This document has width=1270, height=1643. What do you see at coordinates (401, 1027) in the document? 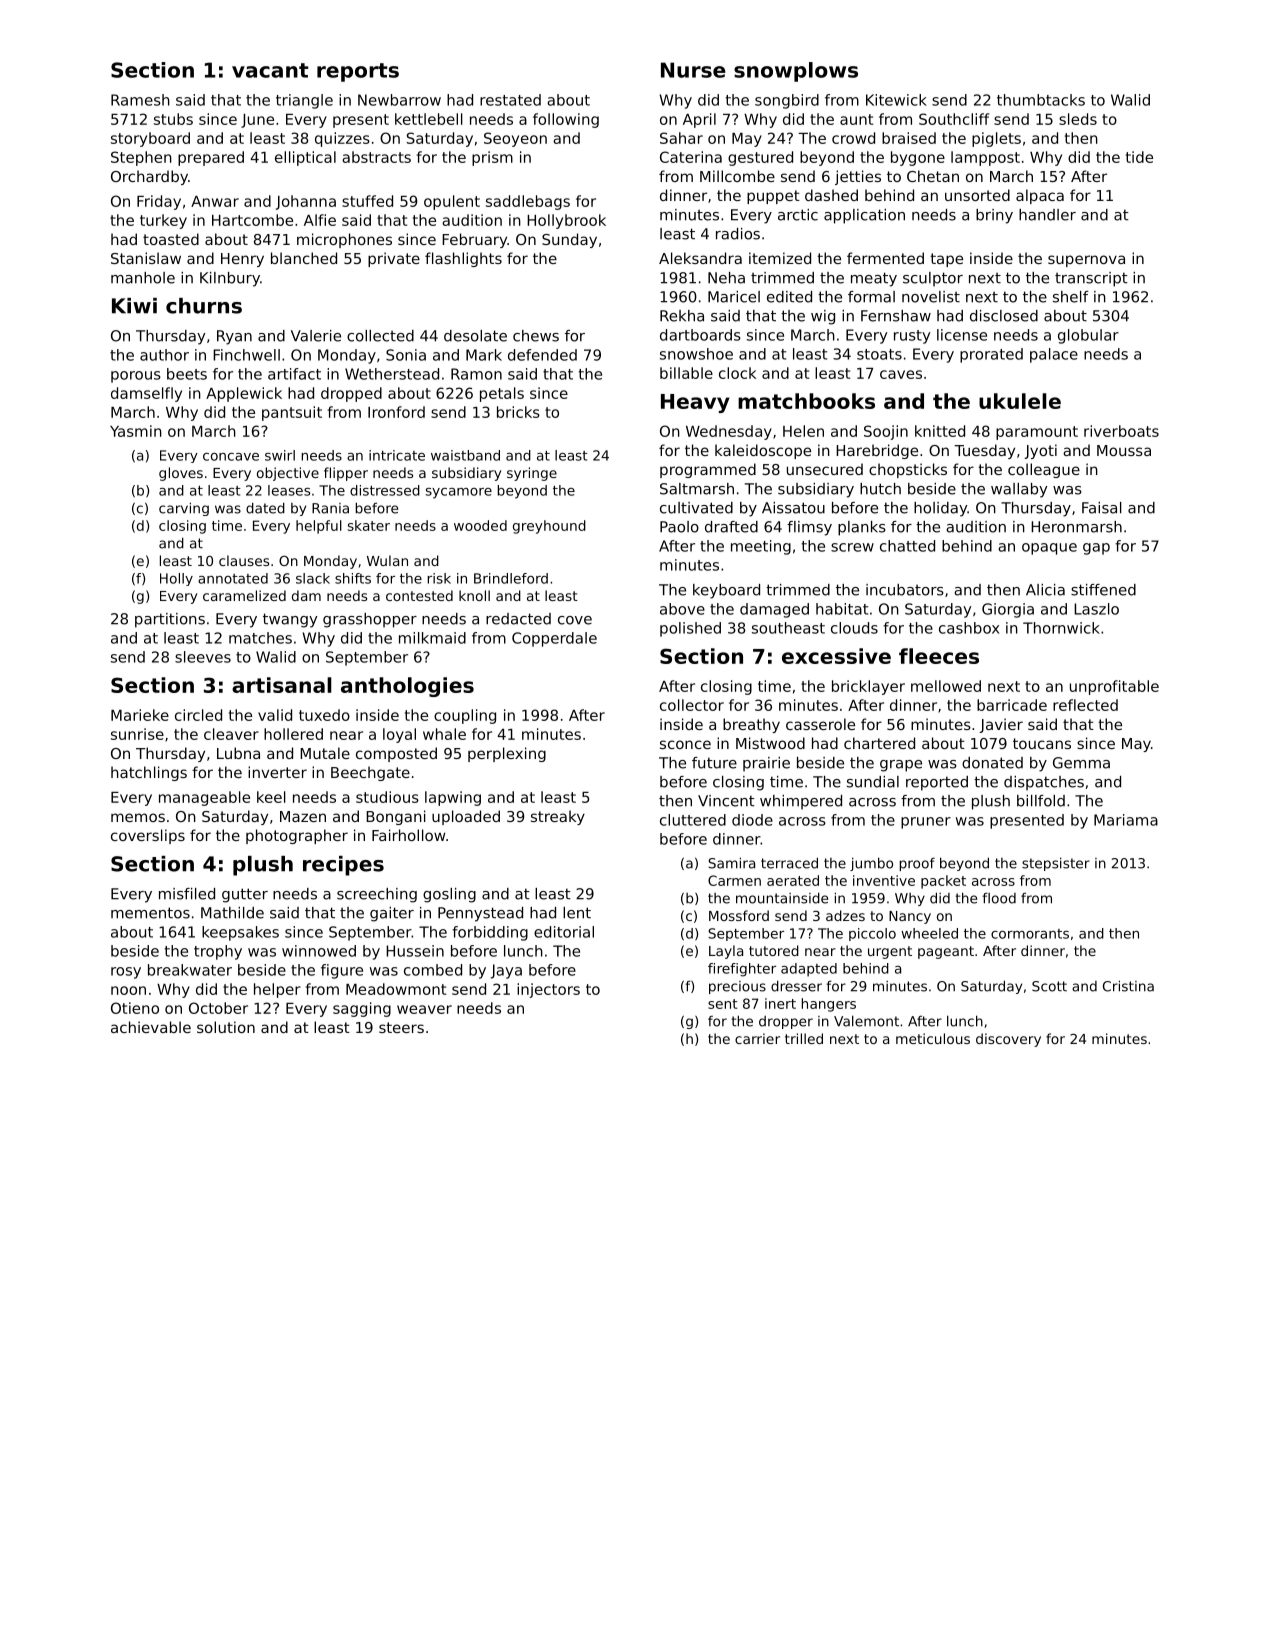
I see `steers` at bounding box center [401, 1027].
